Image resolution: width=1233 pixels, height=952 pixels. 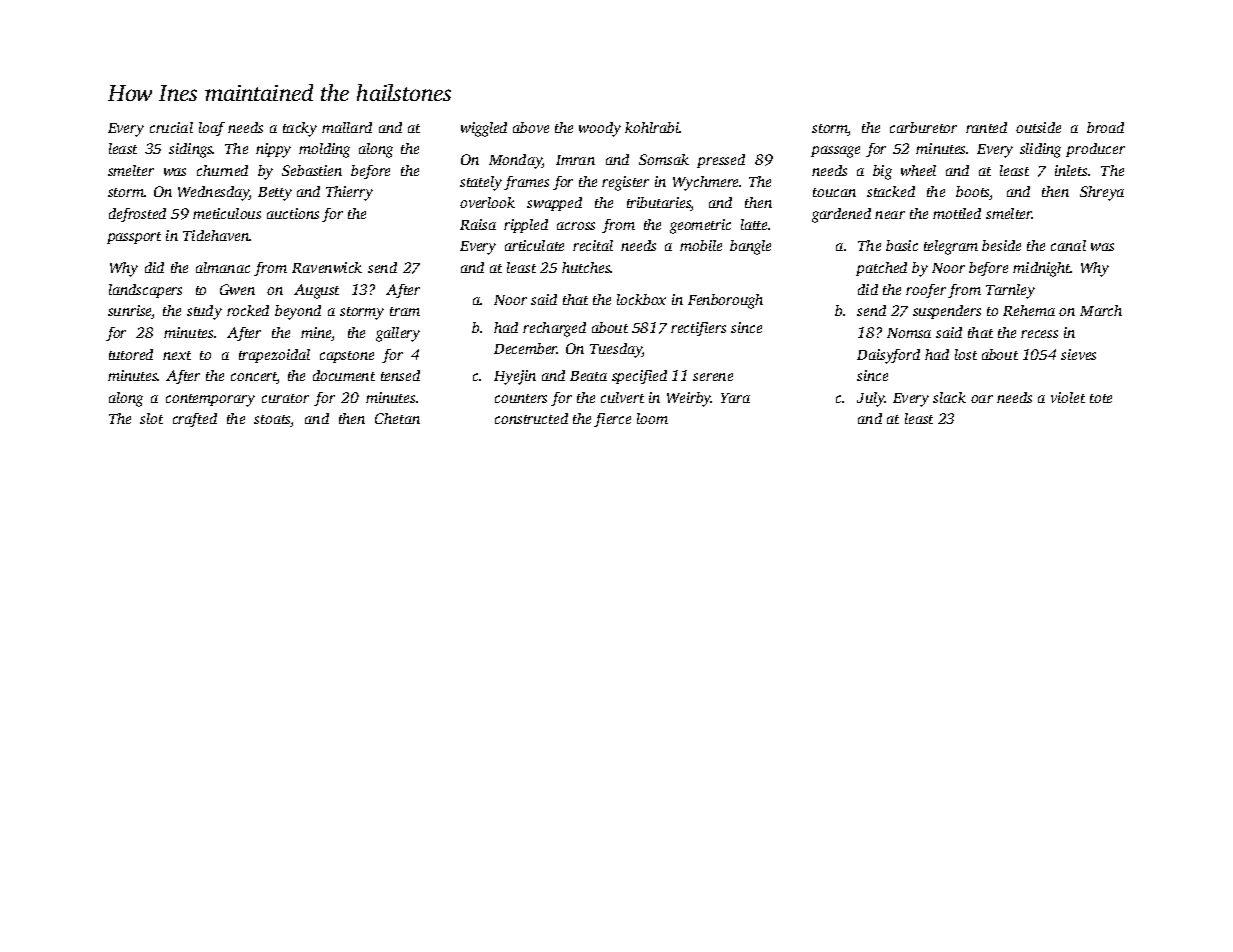 What do you see at coordinates (316, 334) in the image?
I see `mine` at bounding box center [316, 334].
